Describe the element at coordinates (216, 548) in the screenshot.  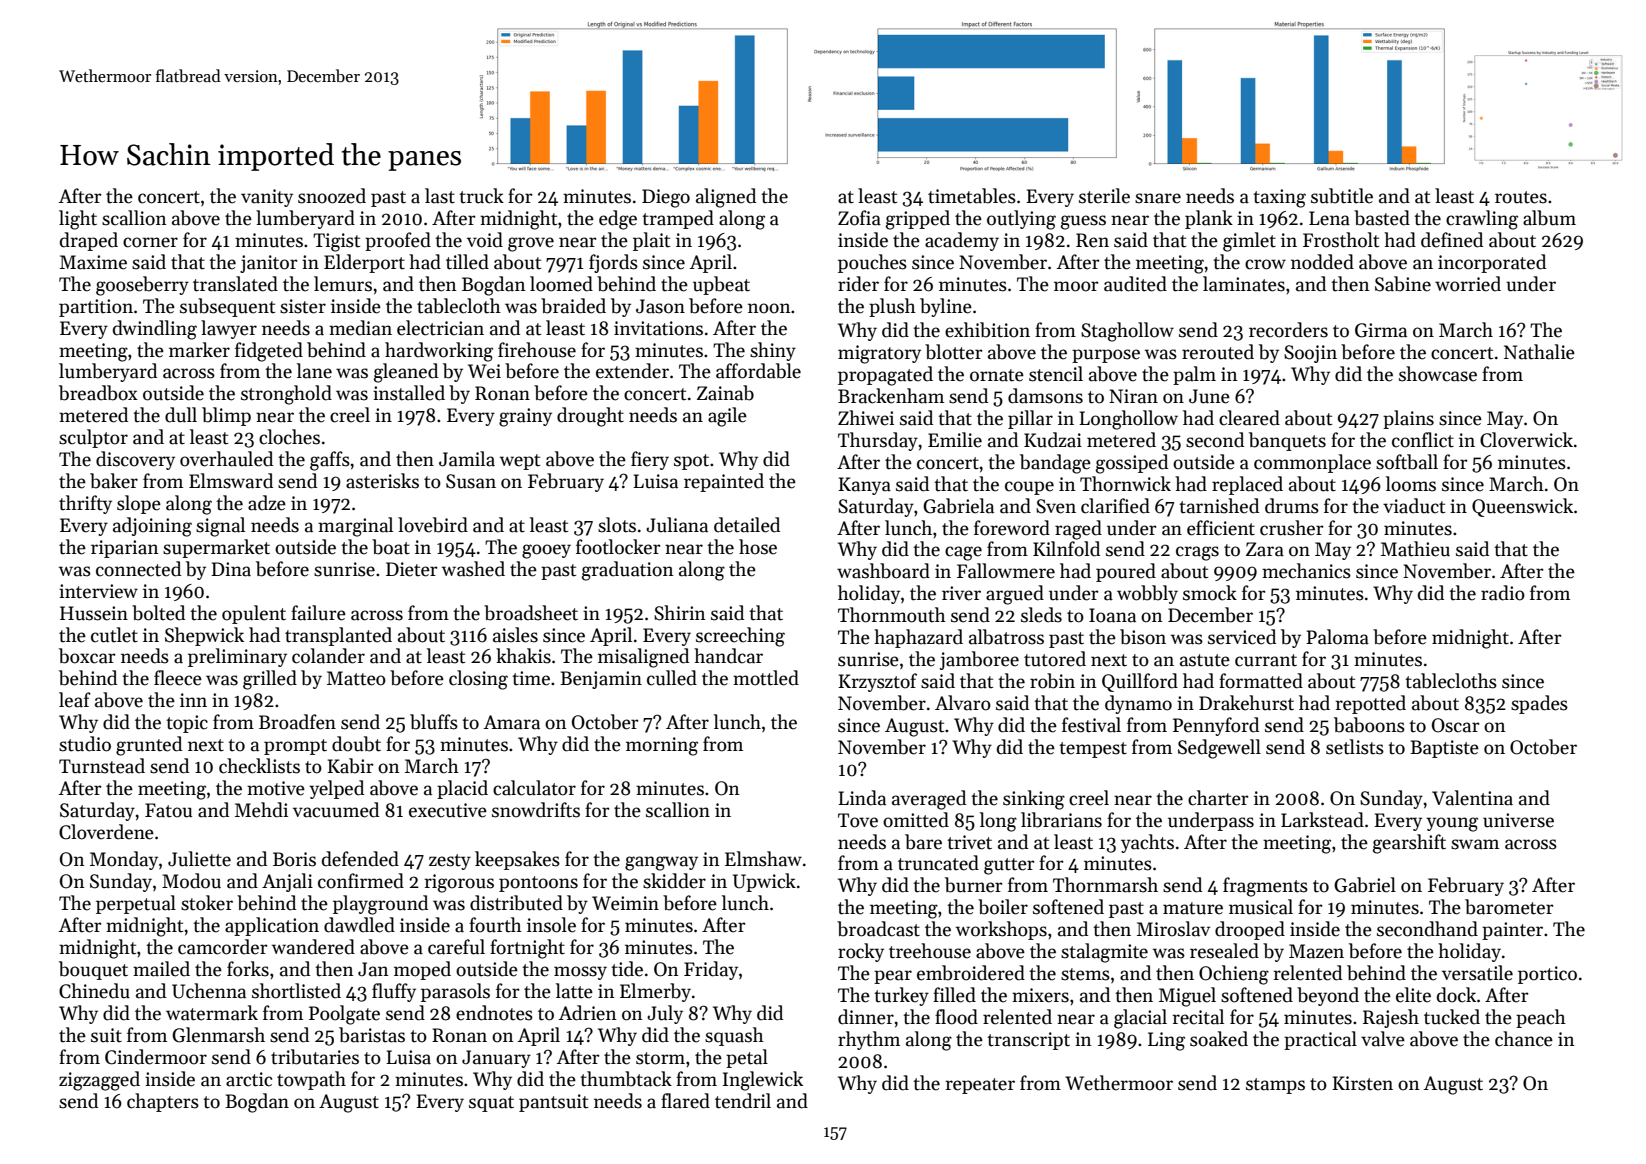
I see `supermarket` at that location.
